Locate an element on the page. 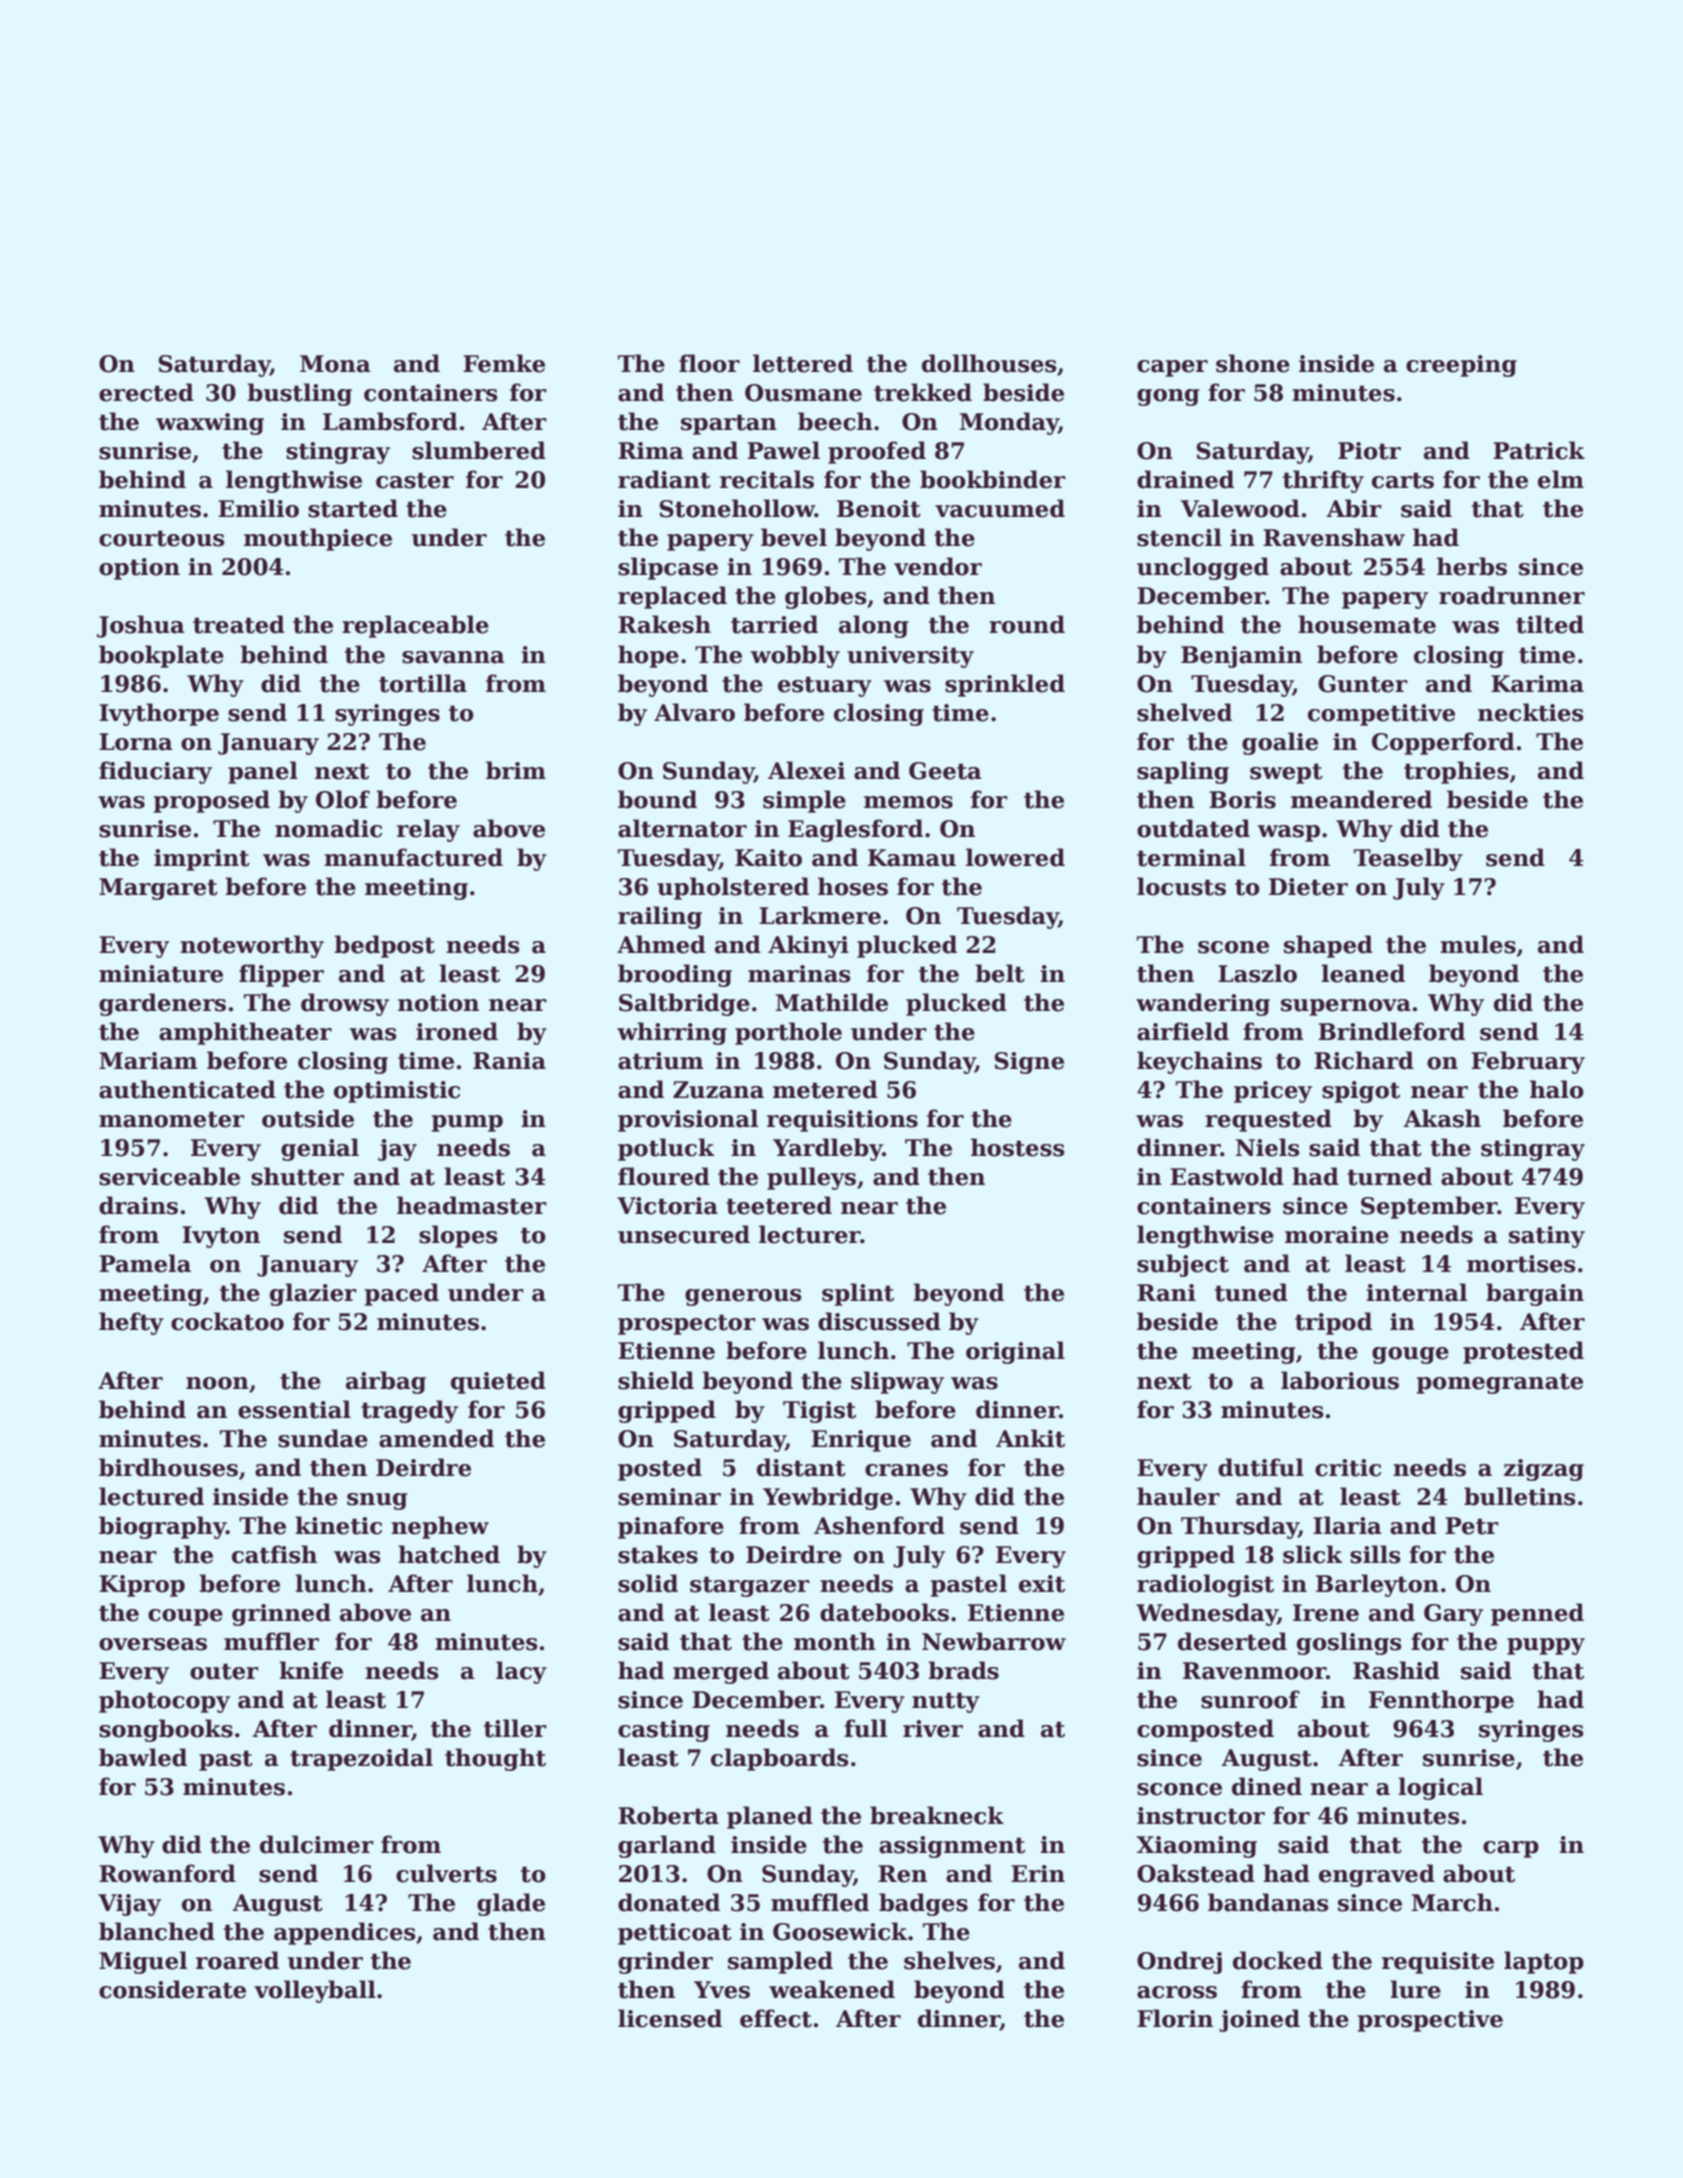 The image size is (1683, 2178). shone is located at coordinates (1253, 363).
